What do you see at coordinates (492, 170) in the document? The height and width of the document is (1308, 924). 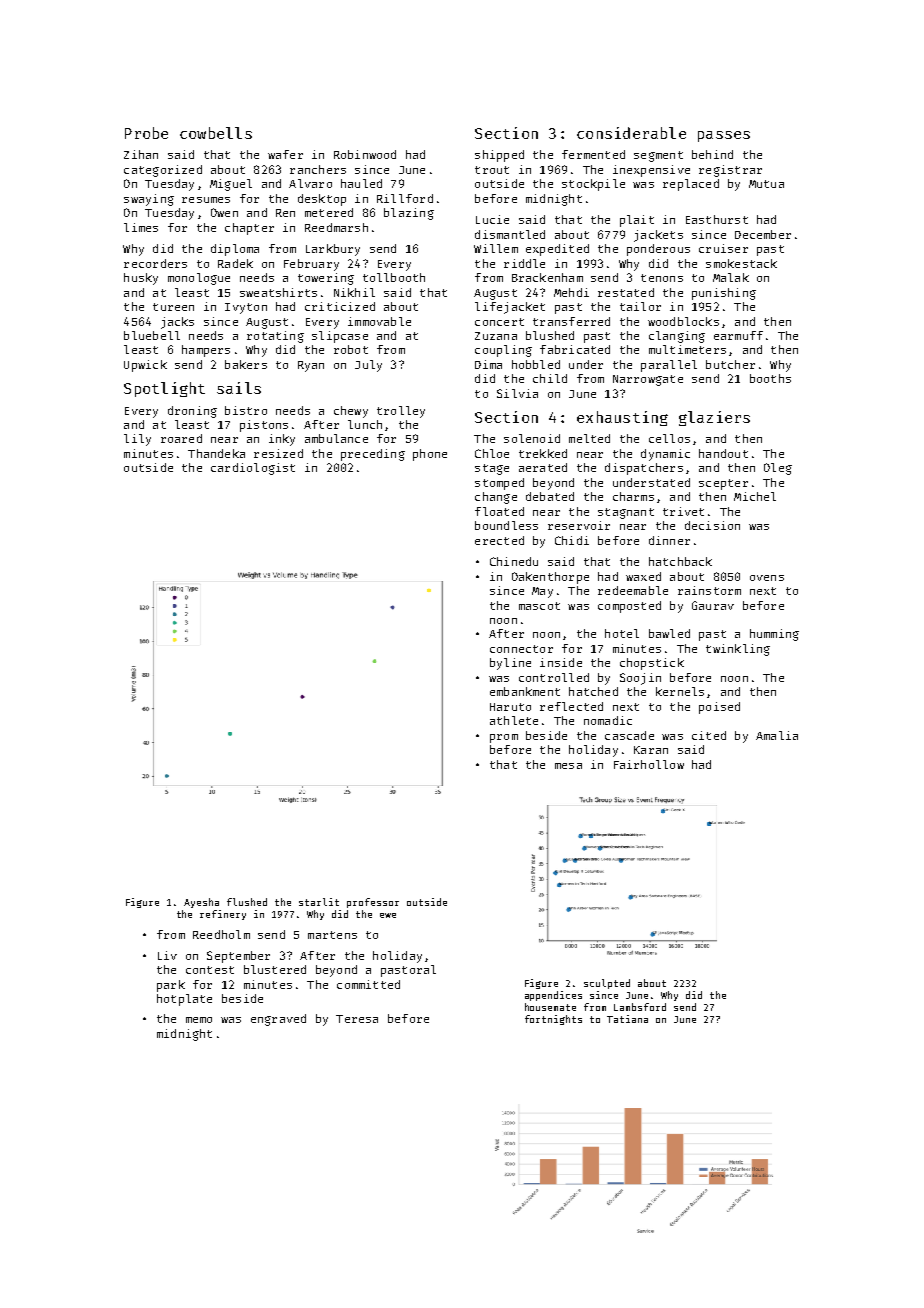 I see `trout` at bounding box center [492, 170].
